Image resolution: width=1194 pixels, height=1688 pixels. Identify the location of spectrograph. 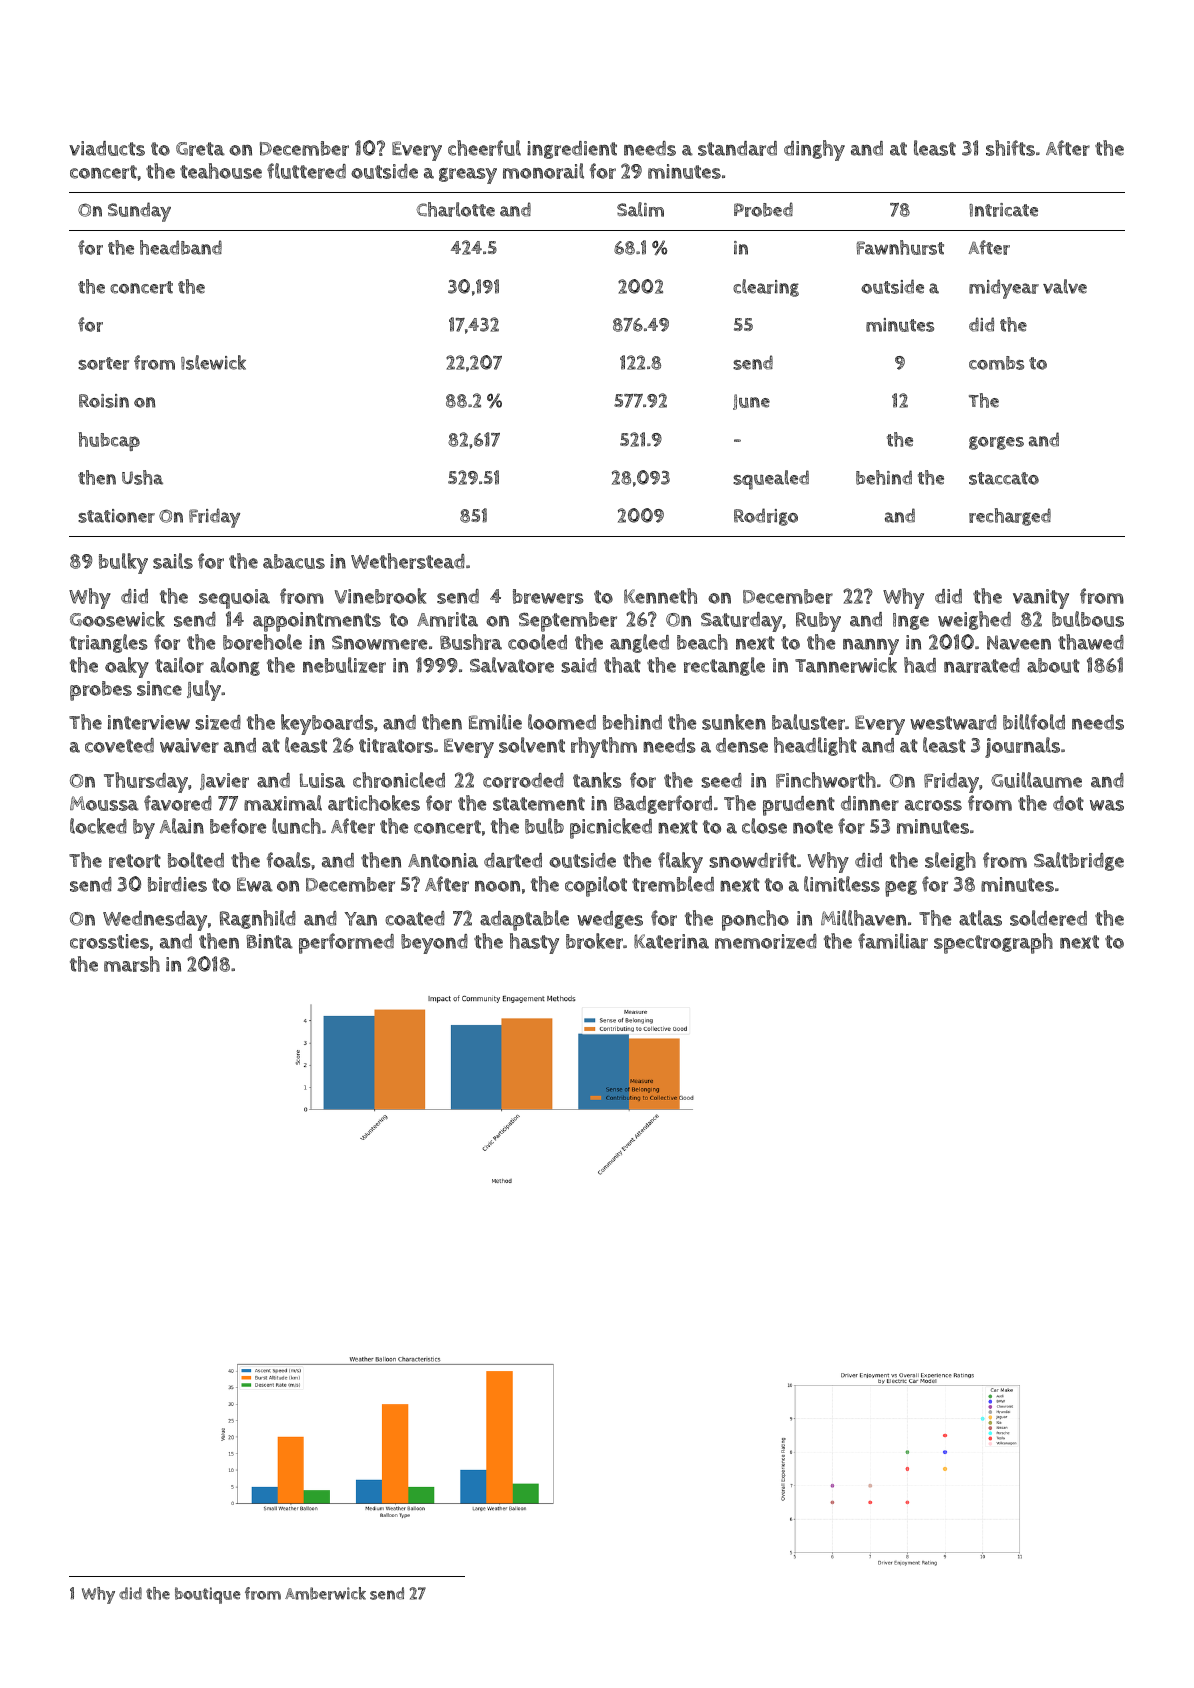
(993, 943).
